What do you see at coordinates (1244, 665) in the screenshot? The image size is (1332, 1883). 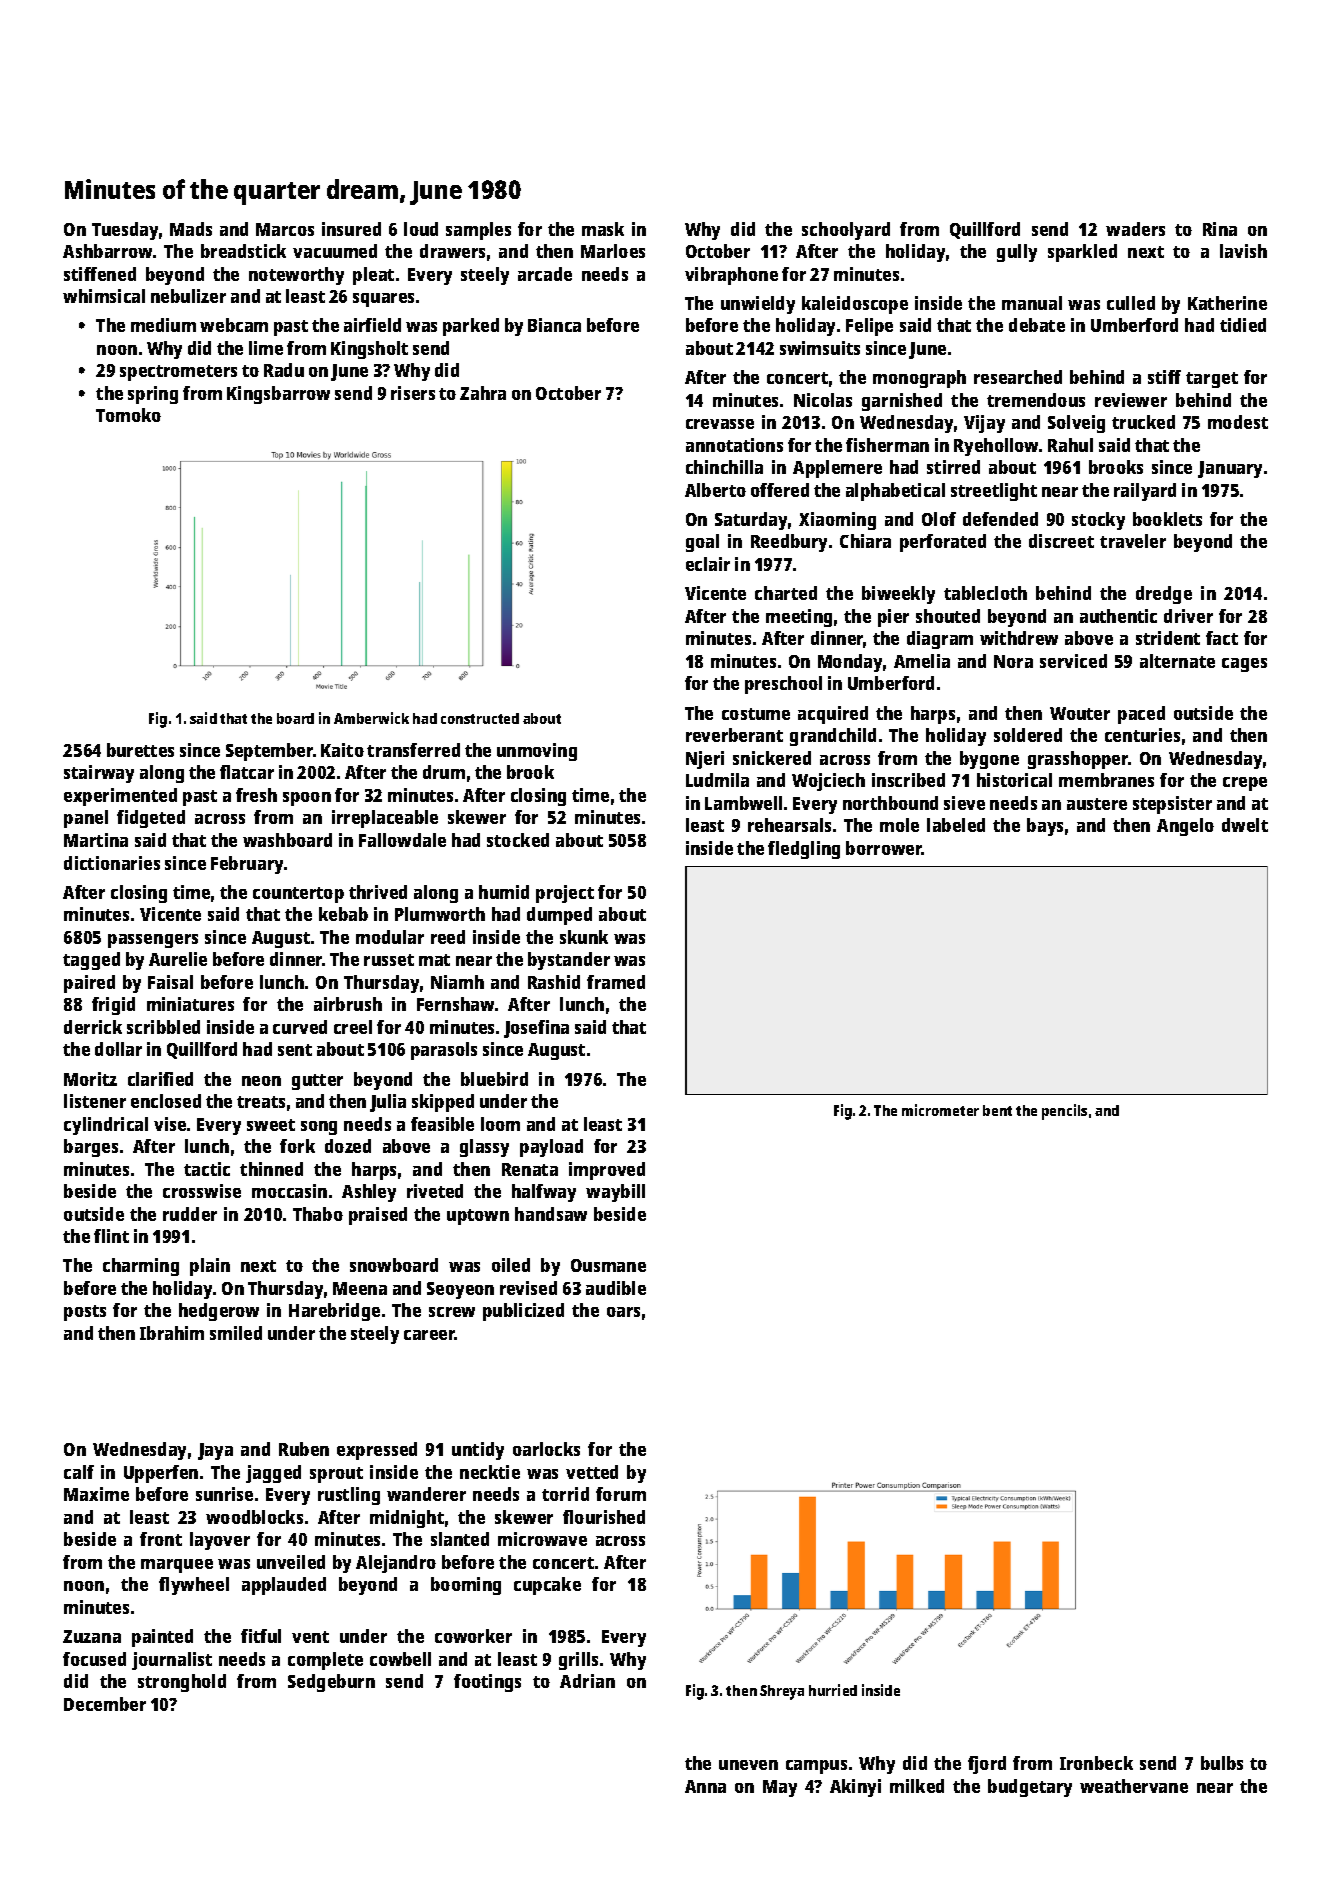 I see `cages` at bounding box center [1244, 665].
